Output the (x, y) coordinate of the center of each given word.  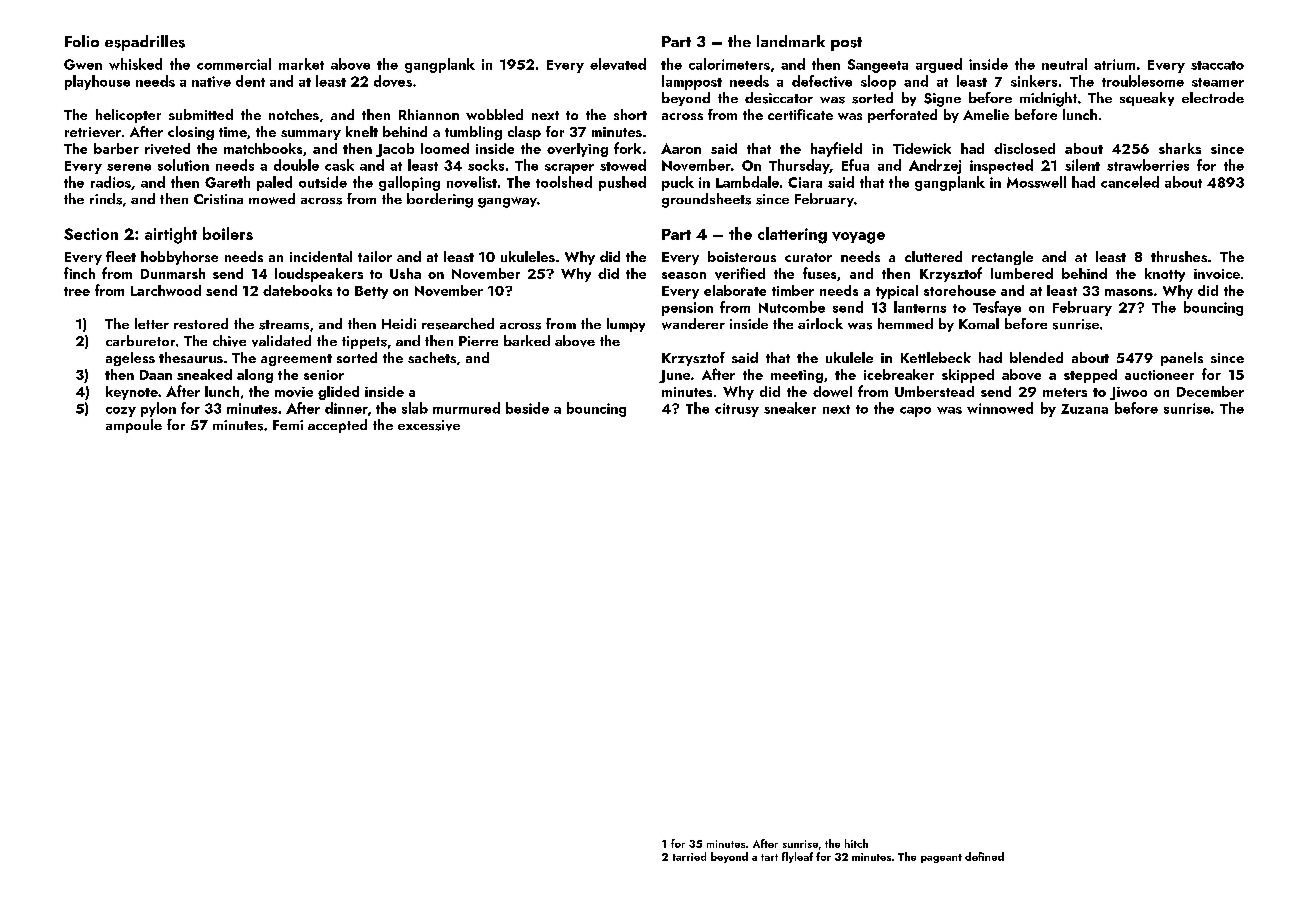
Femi (288, 425)
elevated (618, 64)
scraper (569, 169)
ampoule (134, 426)
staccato (1217, 65)
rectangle (1002, 258)
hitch (856, 843)
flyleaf (797, 857)
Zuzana (1084, 409)
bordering (440, 200)
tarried (689, 856)
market (301, 64)
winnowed (1000, 408)
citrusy (737, 410)
